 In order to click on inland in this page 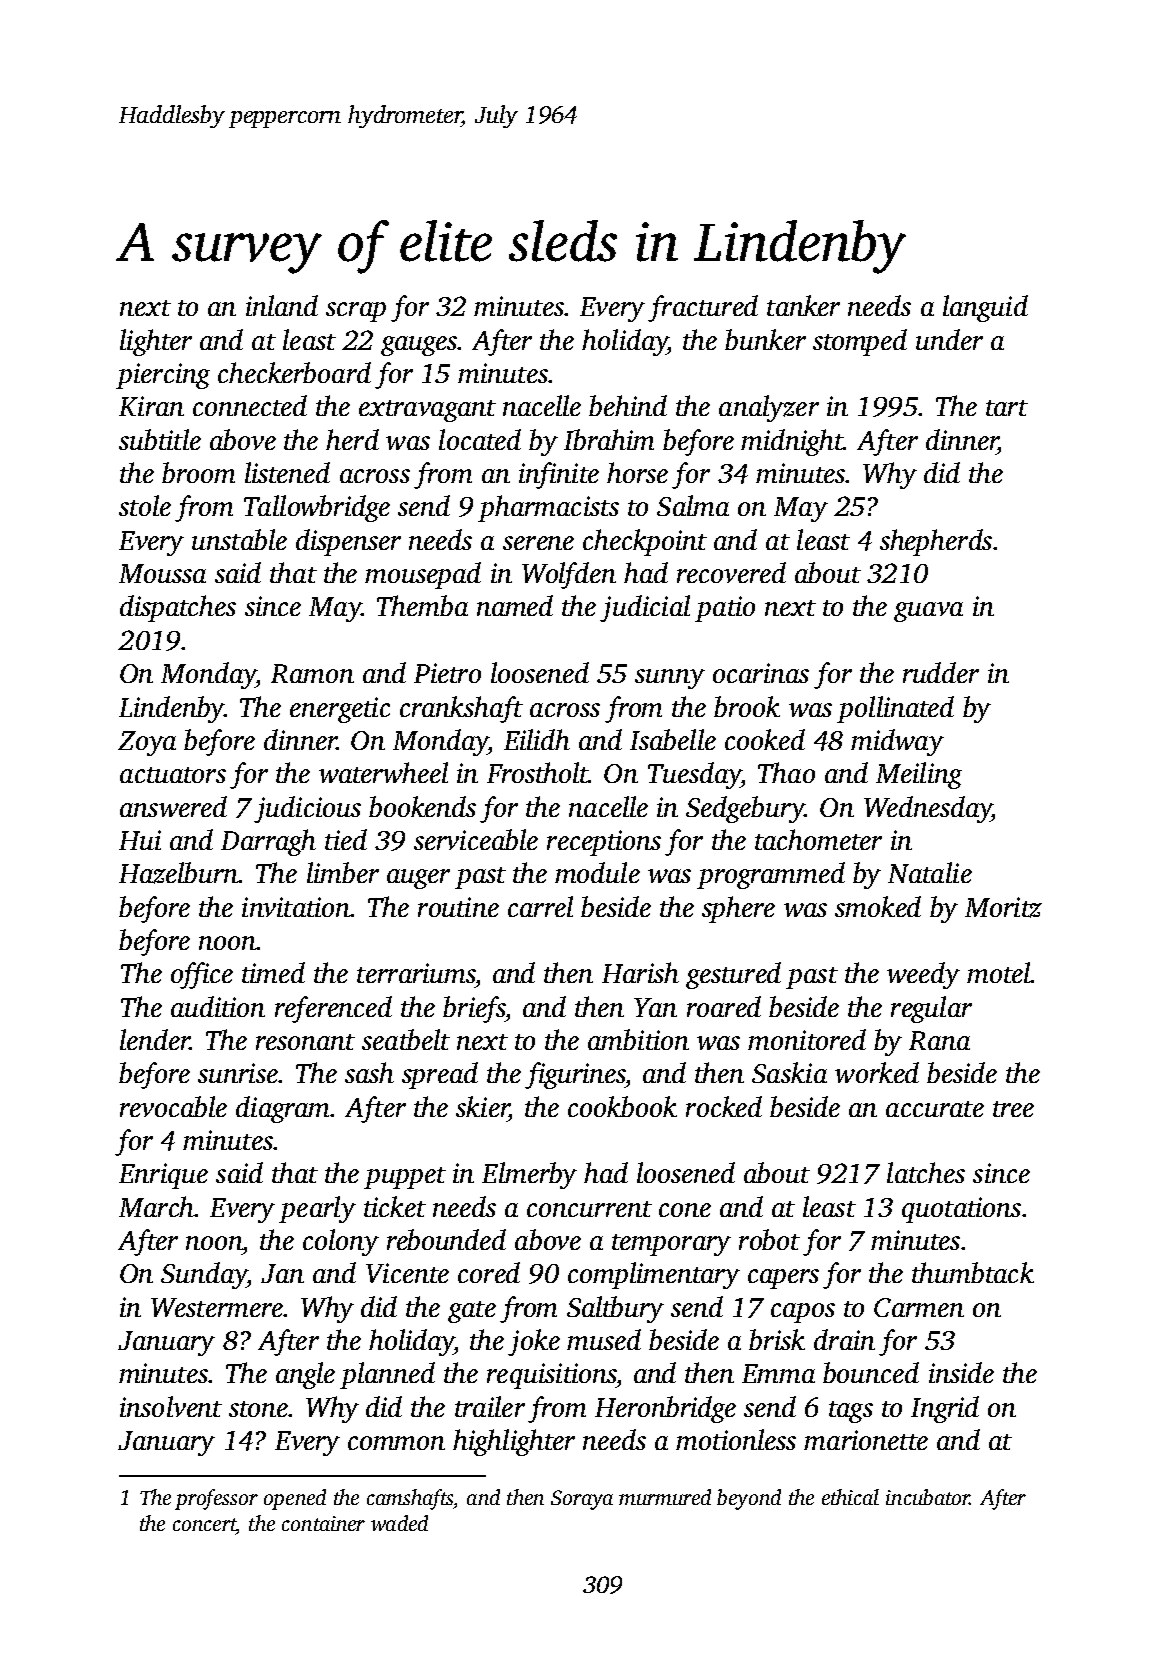, I will do `click(282, 305)`.
